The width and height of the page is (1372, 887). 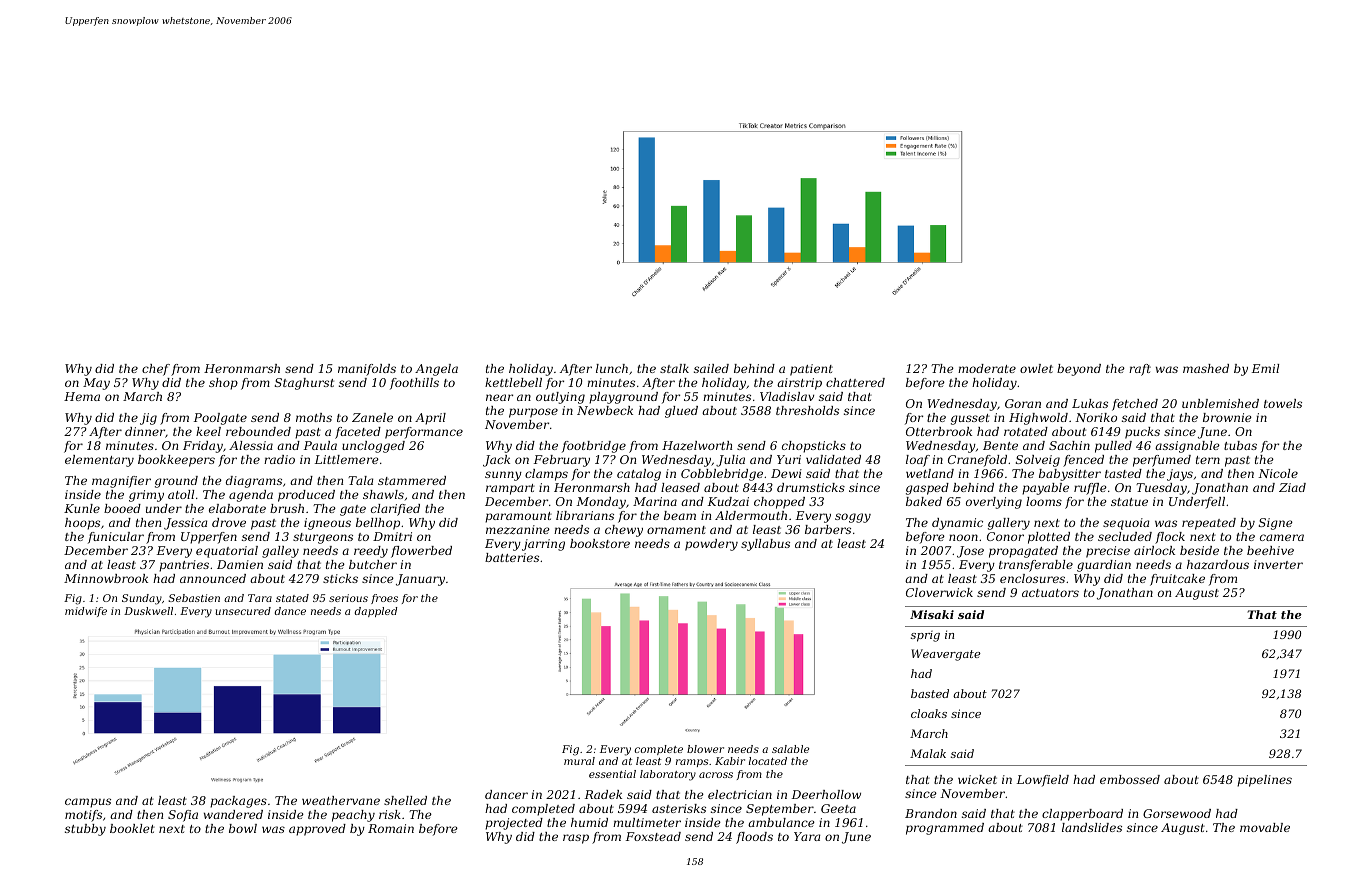 I want to click on manifolds, so click(x=367, y=370).
